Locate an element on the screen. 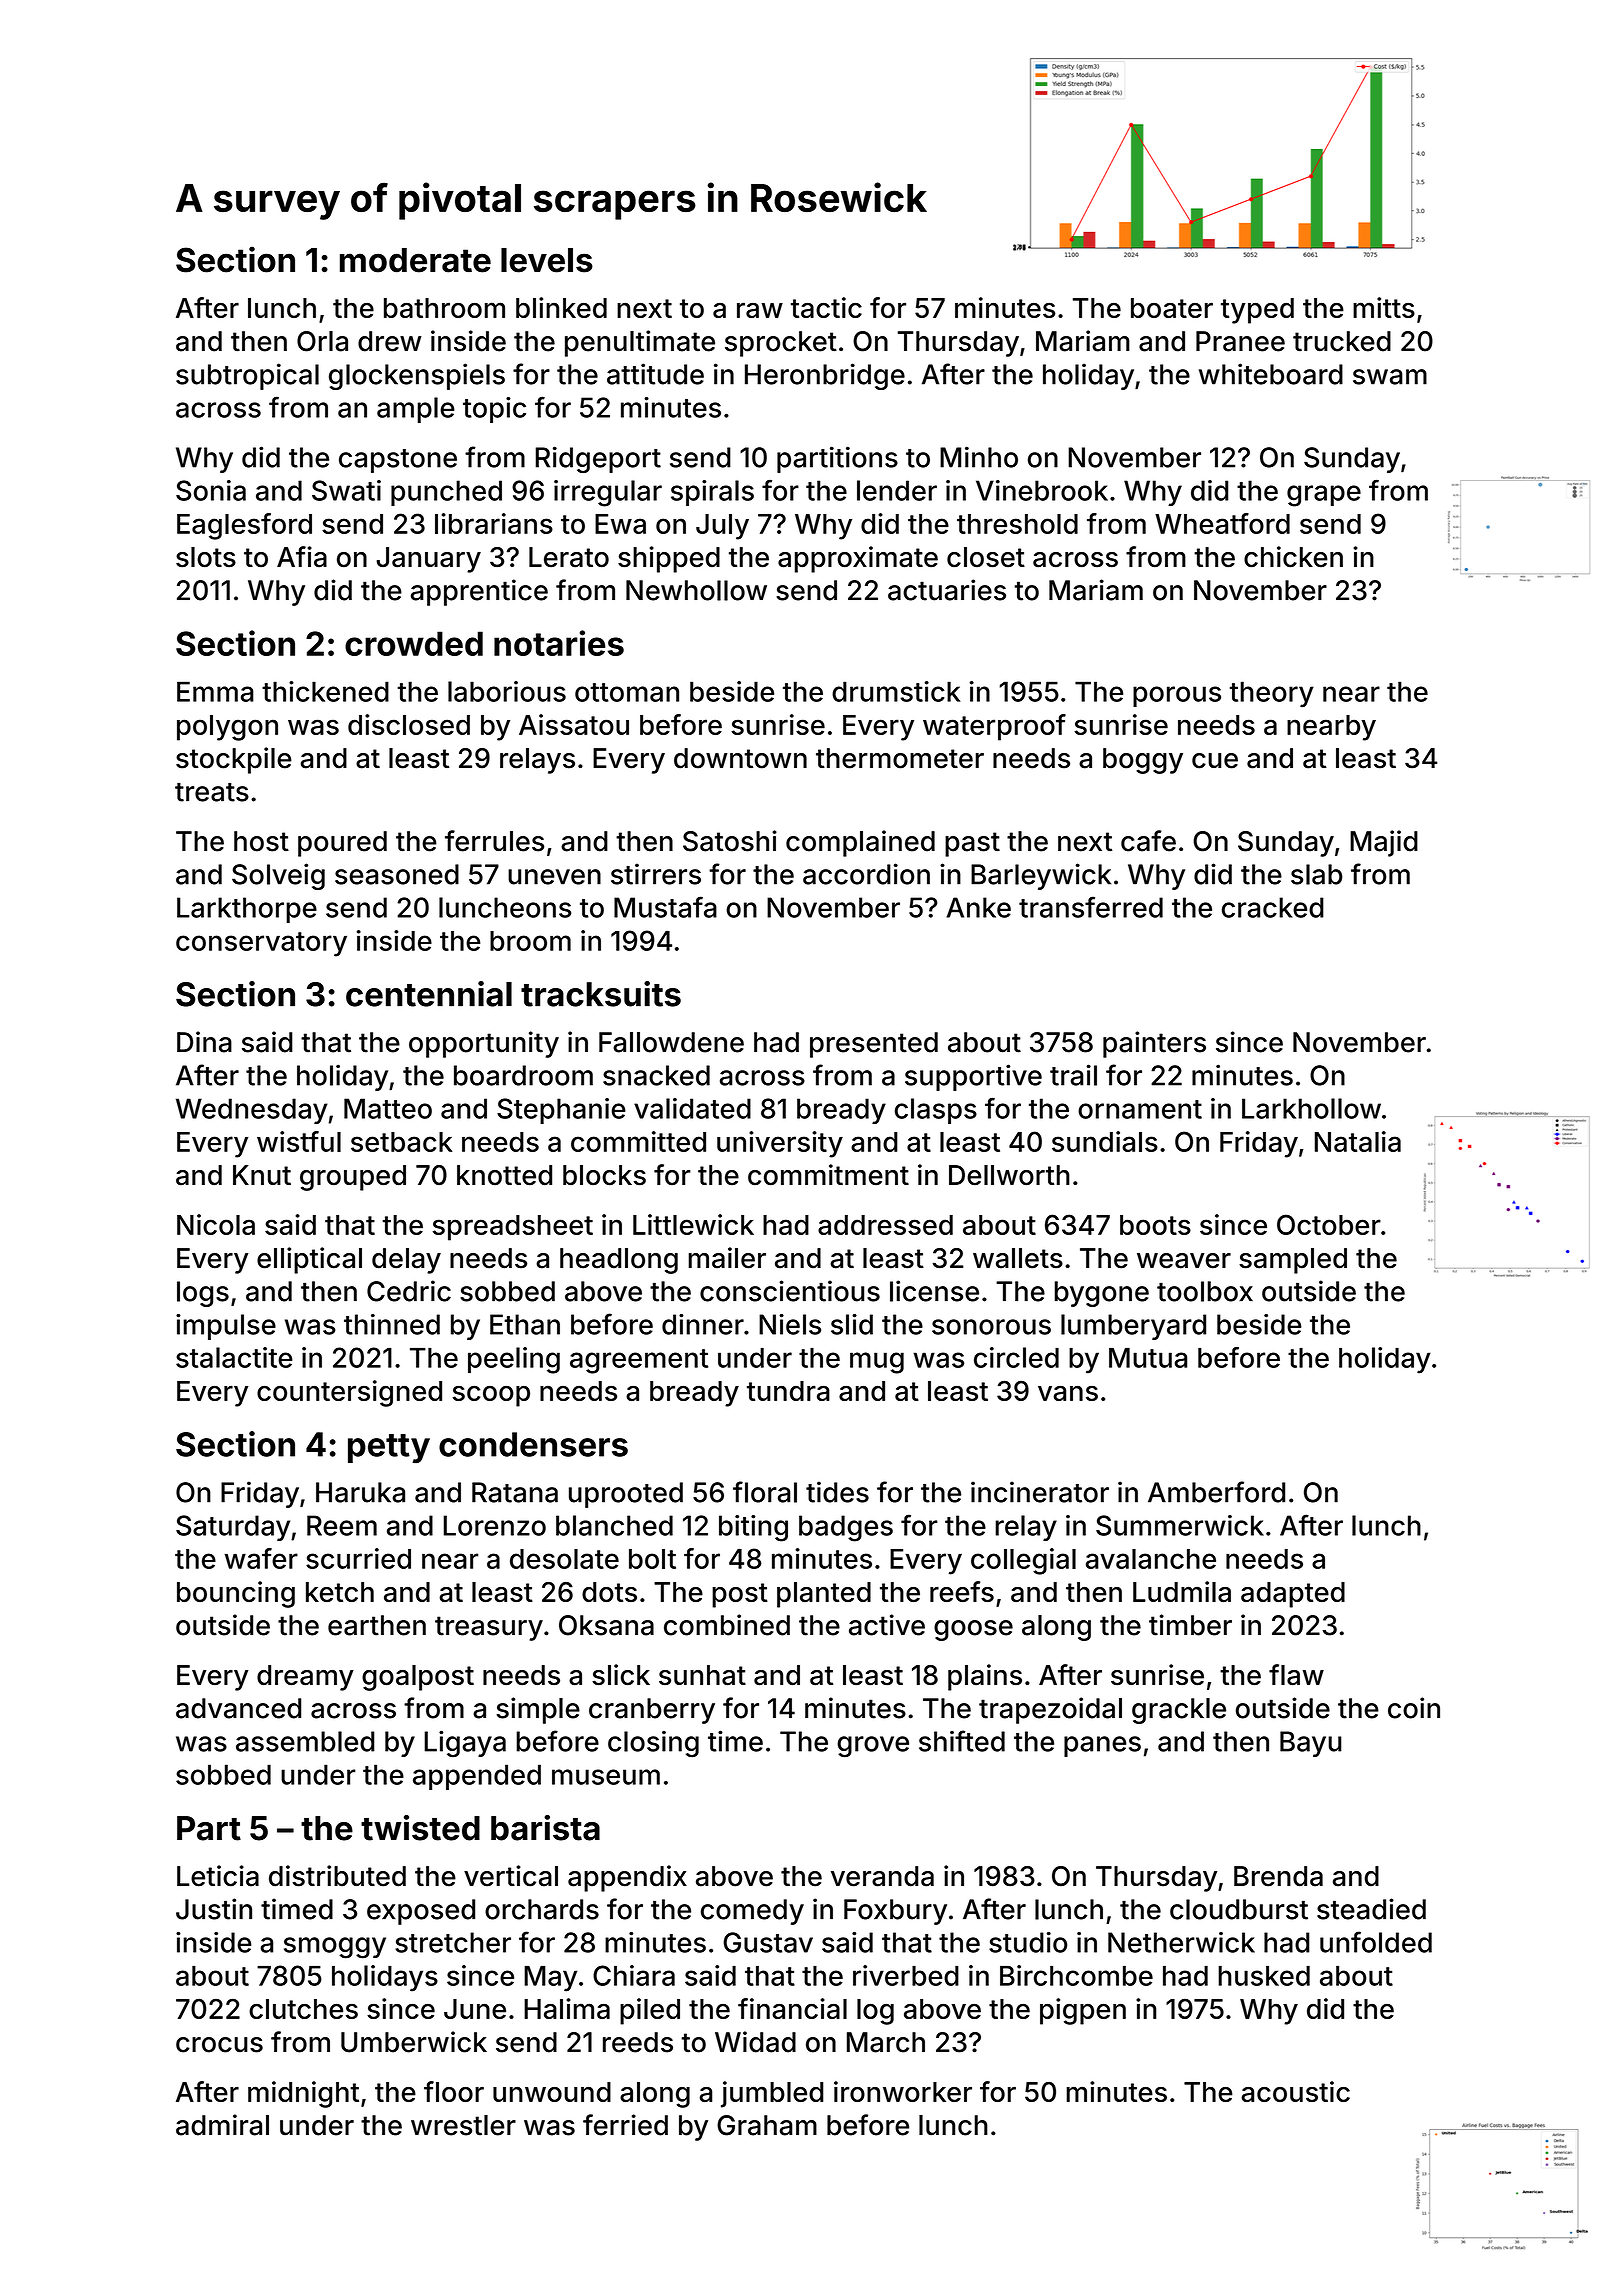  mitts is located at coordinates (1384, 307).
